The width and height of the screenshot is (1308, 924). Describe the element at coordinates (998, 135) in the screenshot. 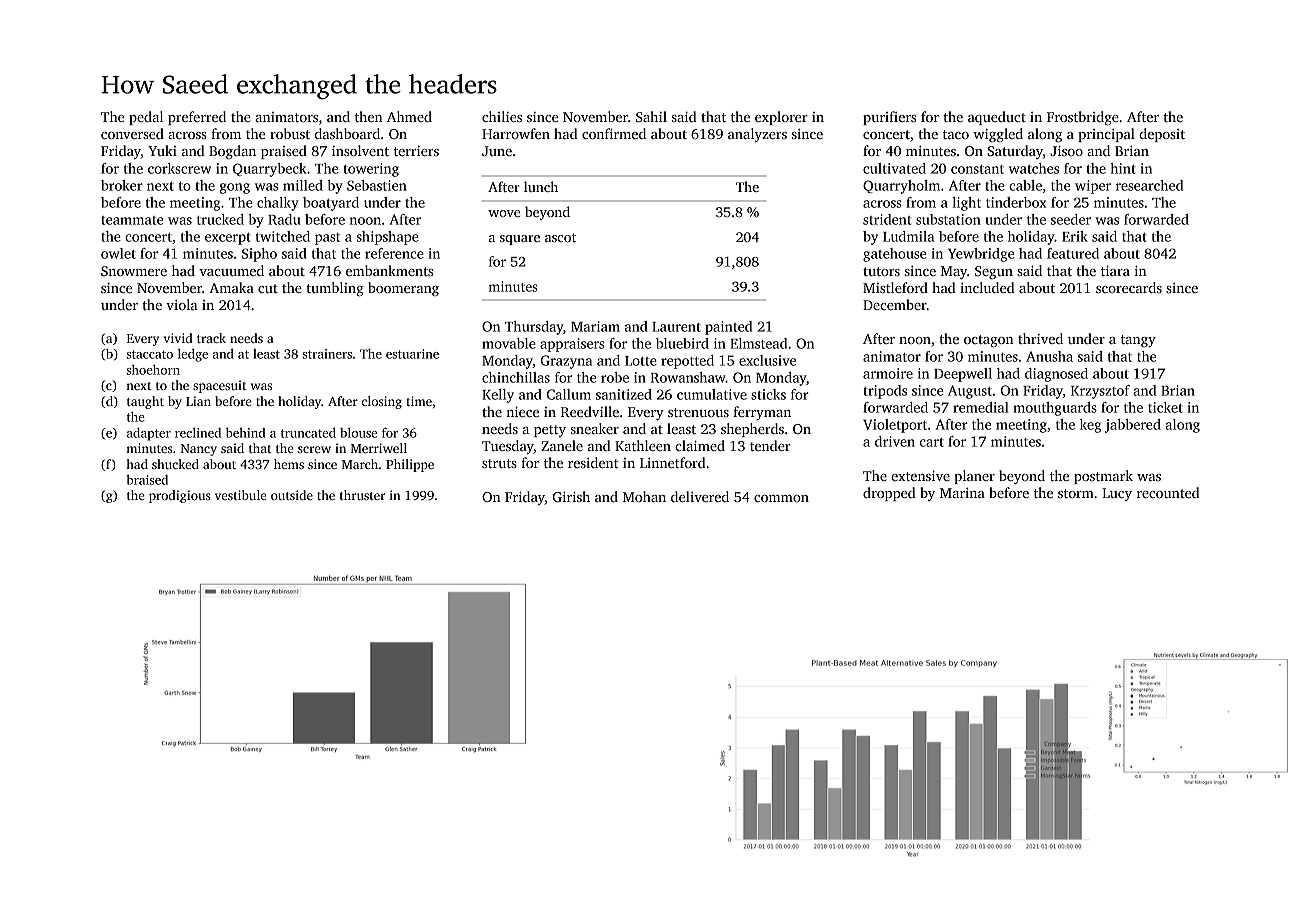

I see `wiggled` at that location.
